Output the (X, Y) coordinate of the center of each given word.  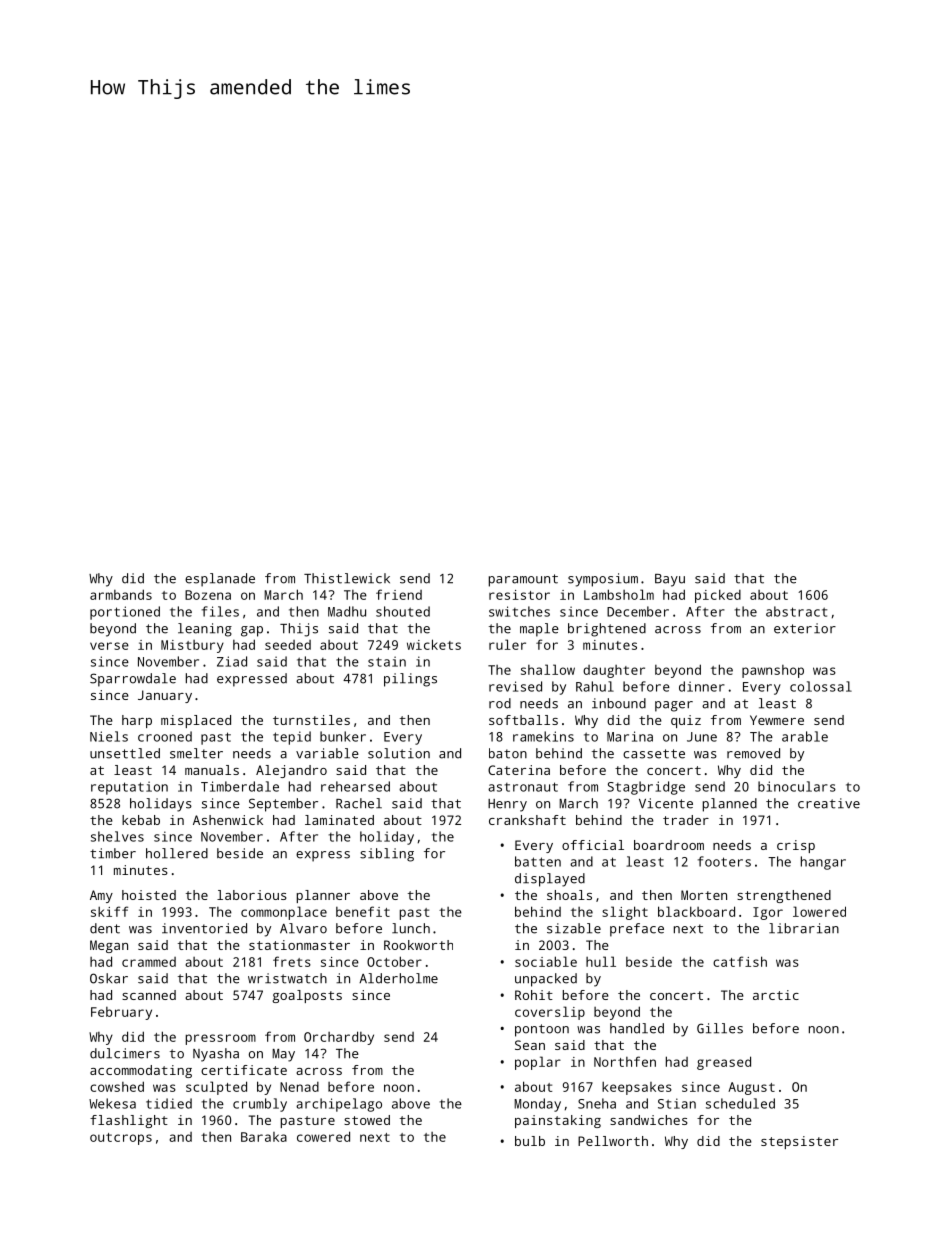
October (394, 961)
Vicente (666, 803)
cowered (323, 1136)
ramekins (543, 736)
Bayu (670, 580)
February (121, 1013)
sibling (387, 855)
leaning (205, 630)
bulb (530, 1141)
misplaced (196, 721)
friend (399, 594)
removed (753, 753)
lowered (819, 911)
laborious (252, 895)
